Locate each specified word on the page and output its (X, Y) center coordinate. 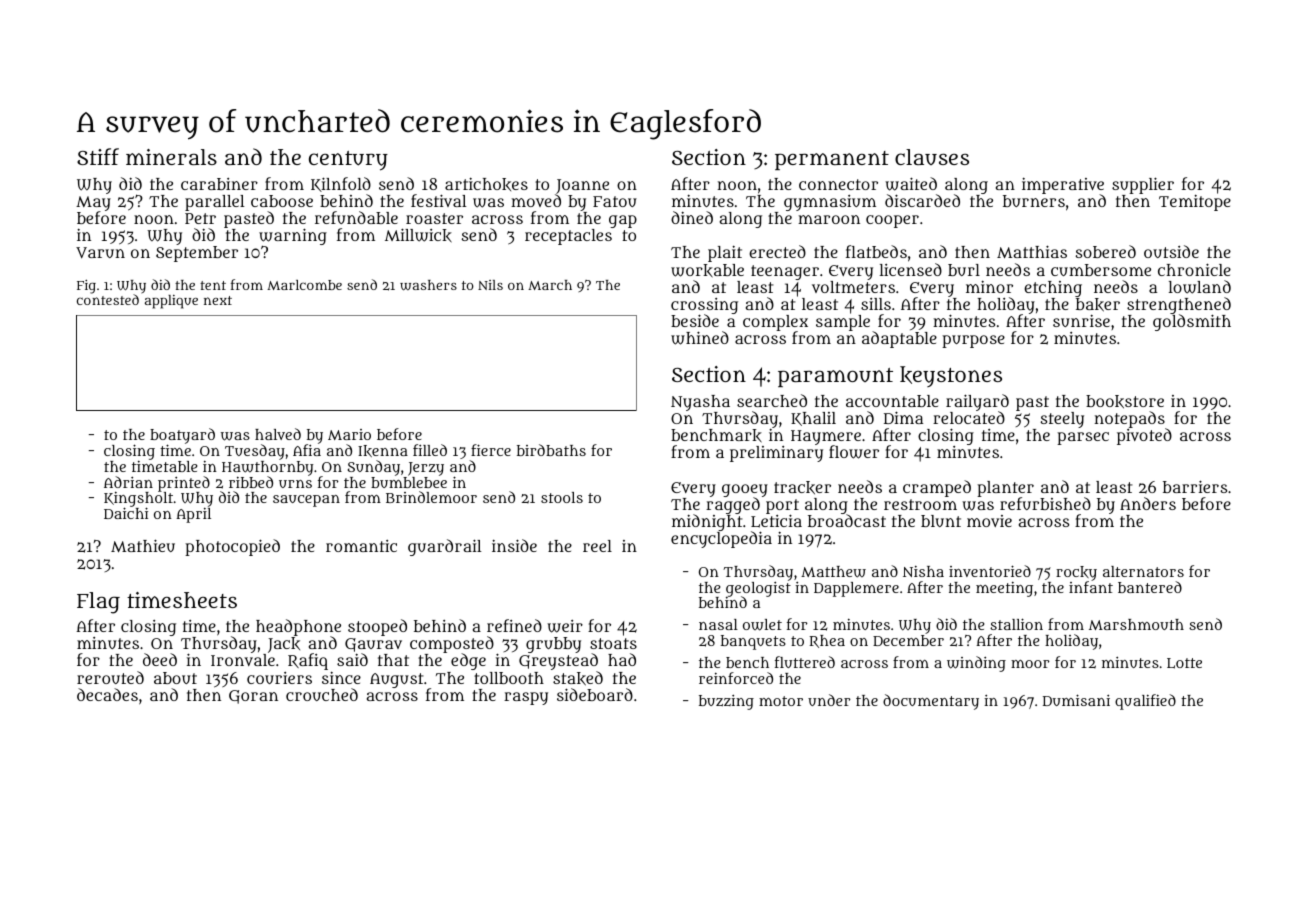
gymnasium (830, 203)
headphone (298, 628)
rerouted (110, 677)
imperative (1063, 186)
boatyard (182, 436)
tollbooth (509, 678)
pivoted (1144, 437)
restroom (920, 504)
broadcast (847, 520)
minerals (171, 157)
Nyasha (700, 403)
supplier (1143, 185)
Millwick (418, 235)
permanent (832, 160)
